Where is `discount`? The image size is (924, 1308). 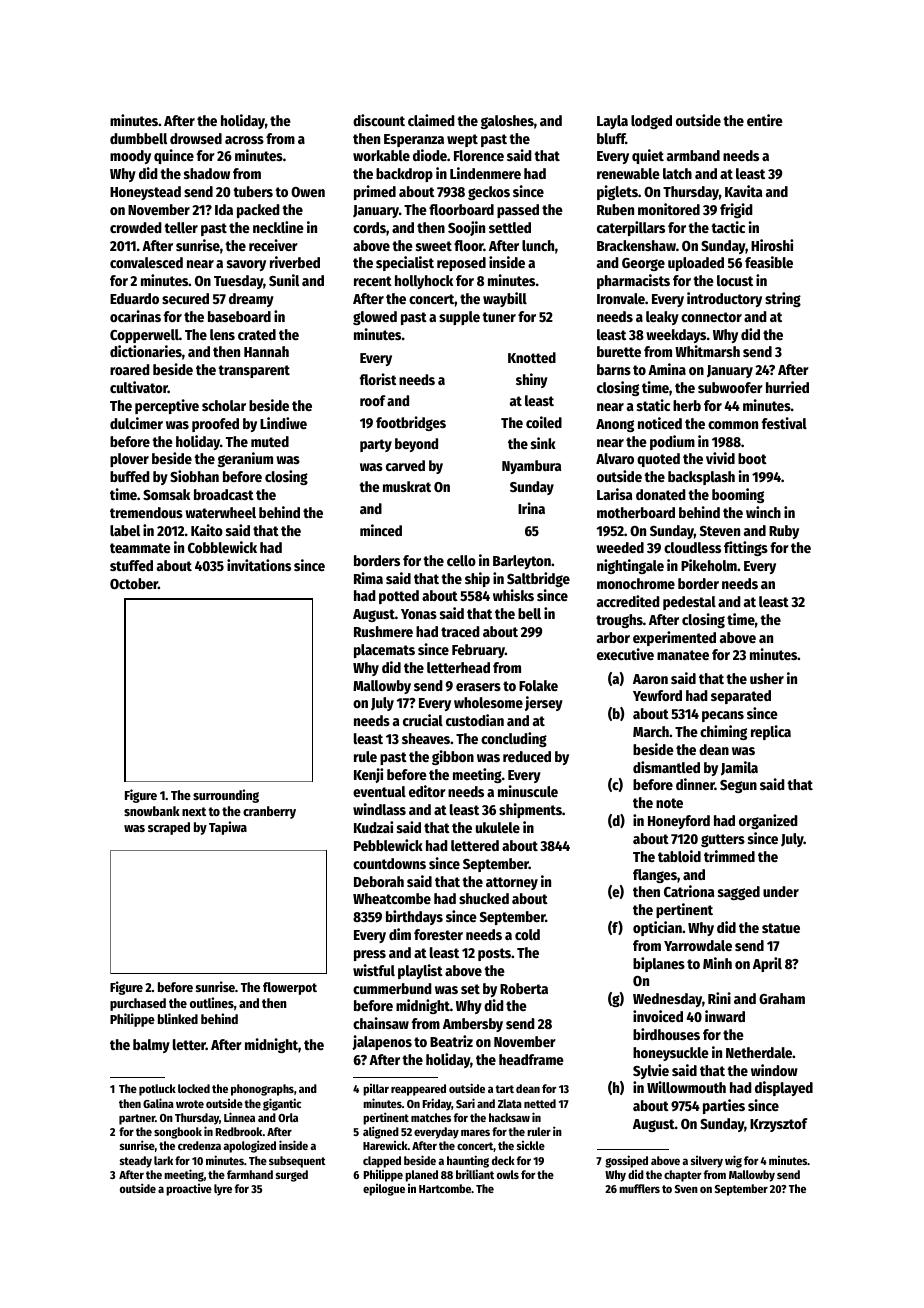
discount is located at coordinates (379, 120).
